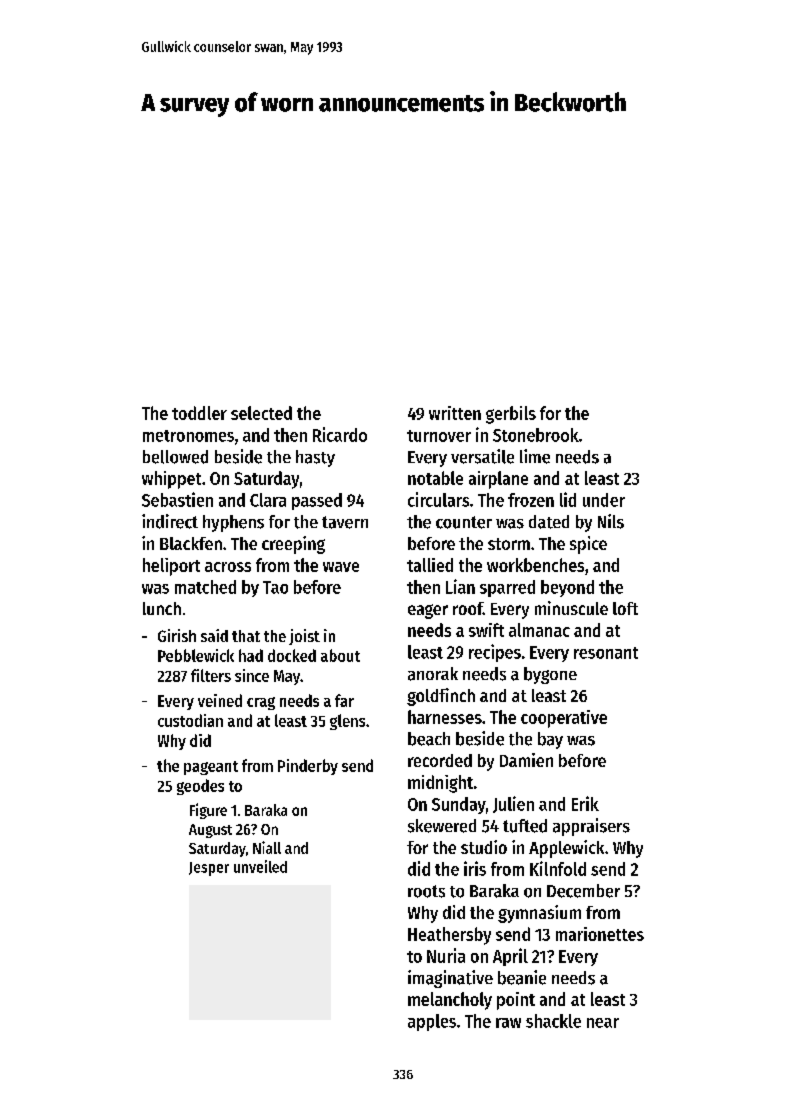 Image resolution: width=786 pixels, height=1115 pixels. I want to click on Jesper, so click(209, 869).
